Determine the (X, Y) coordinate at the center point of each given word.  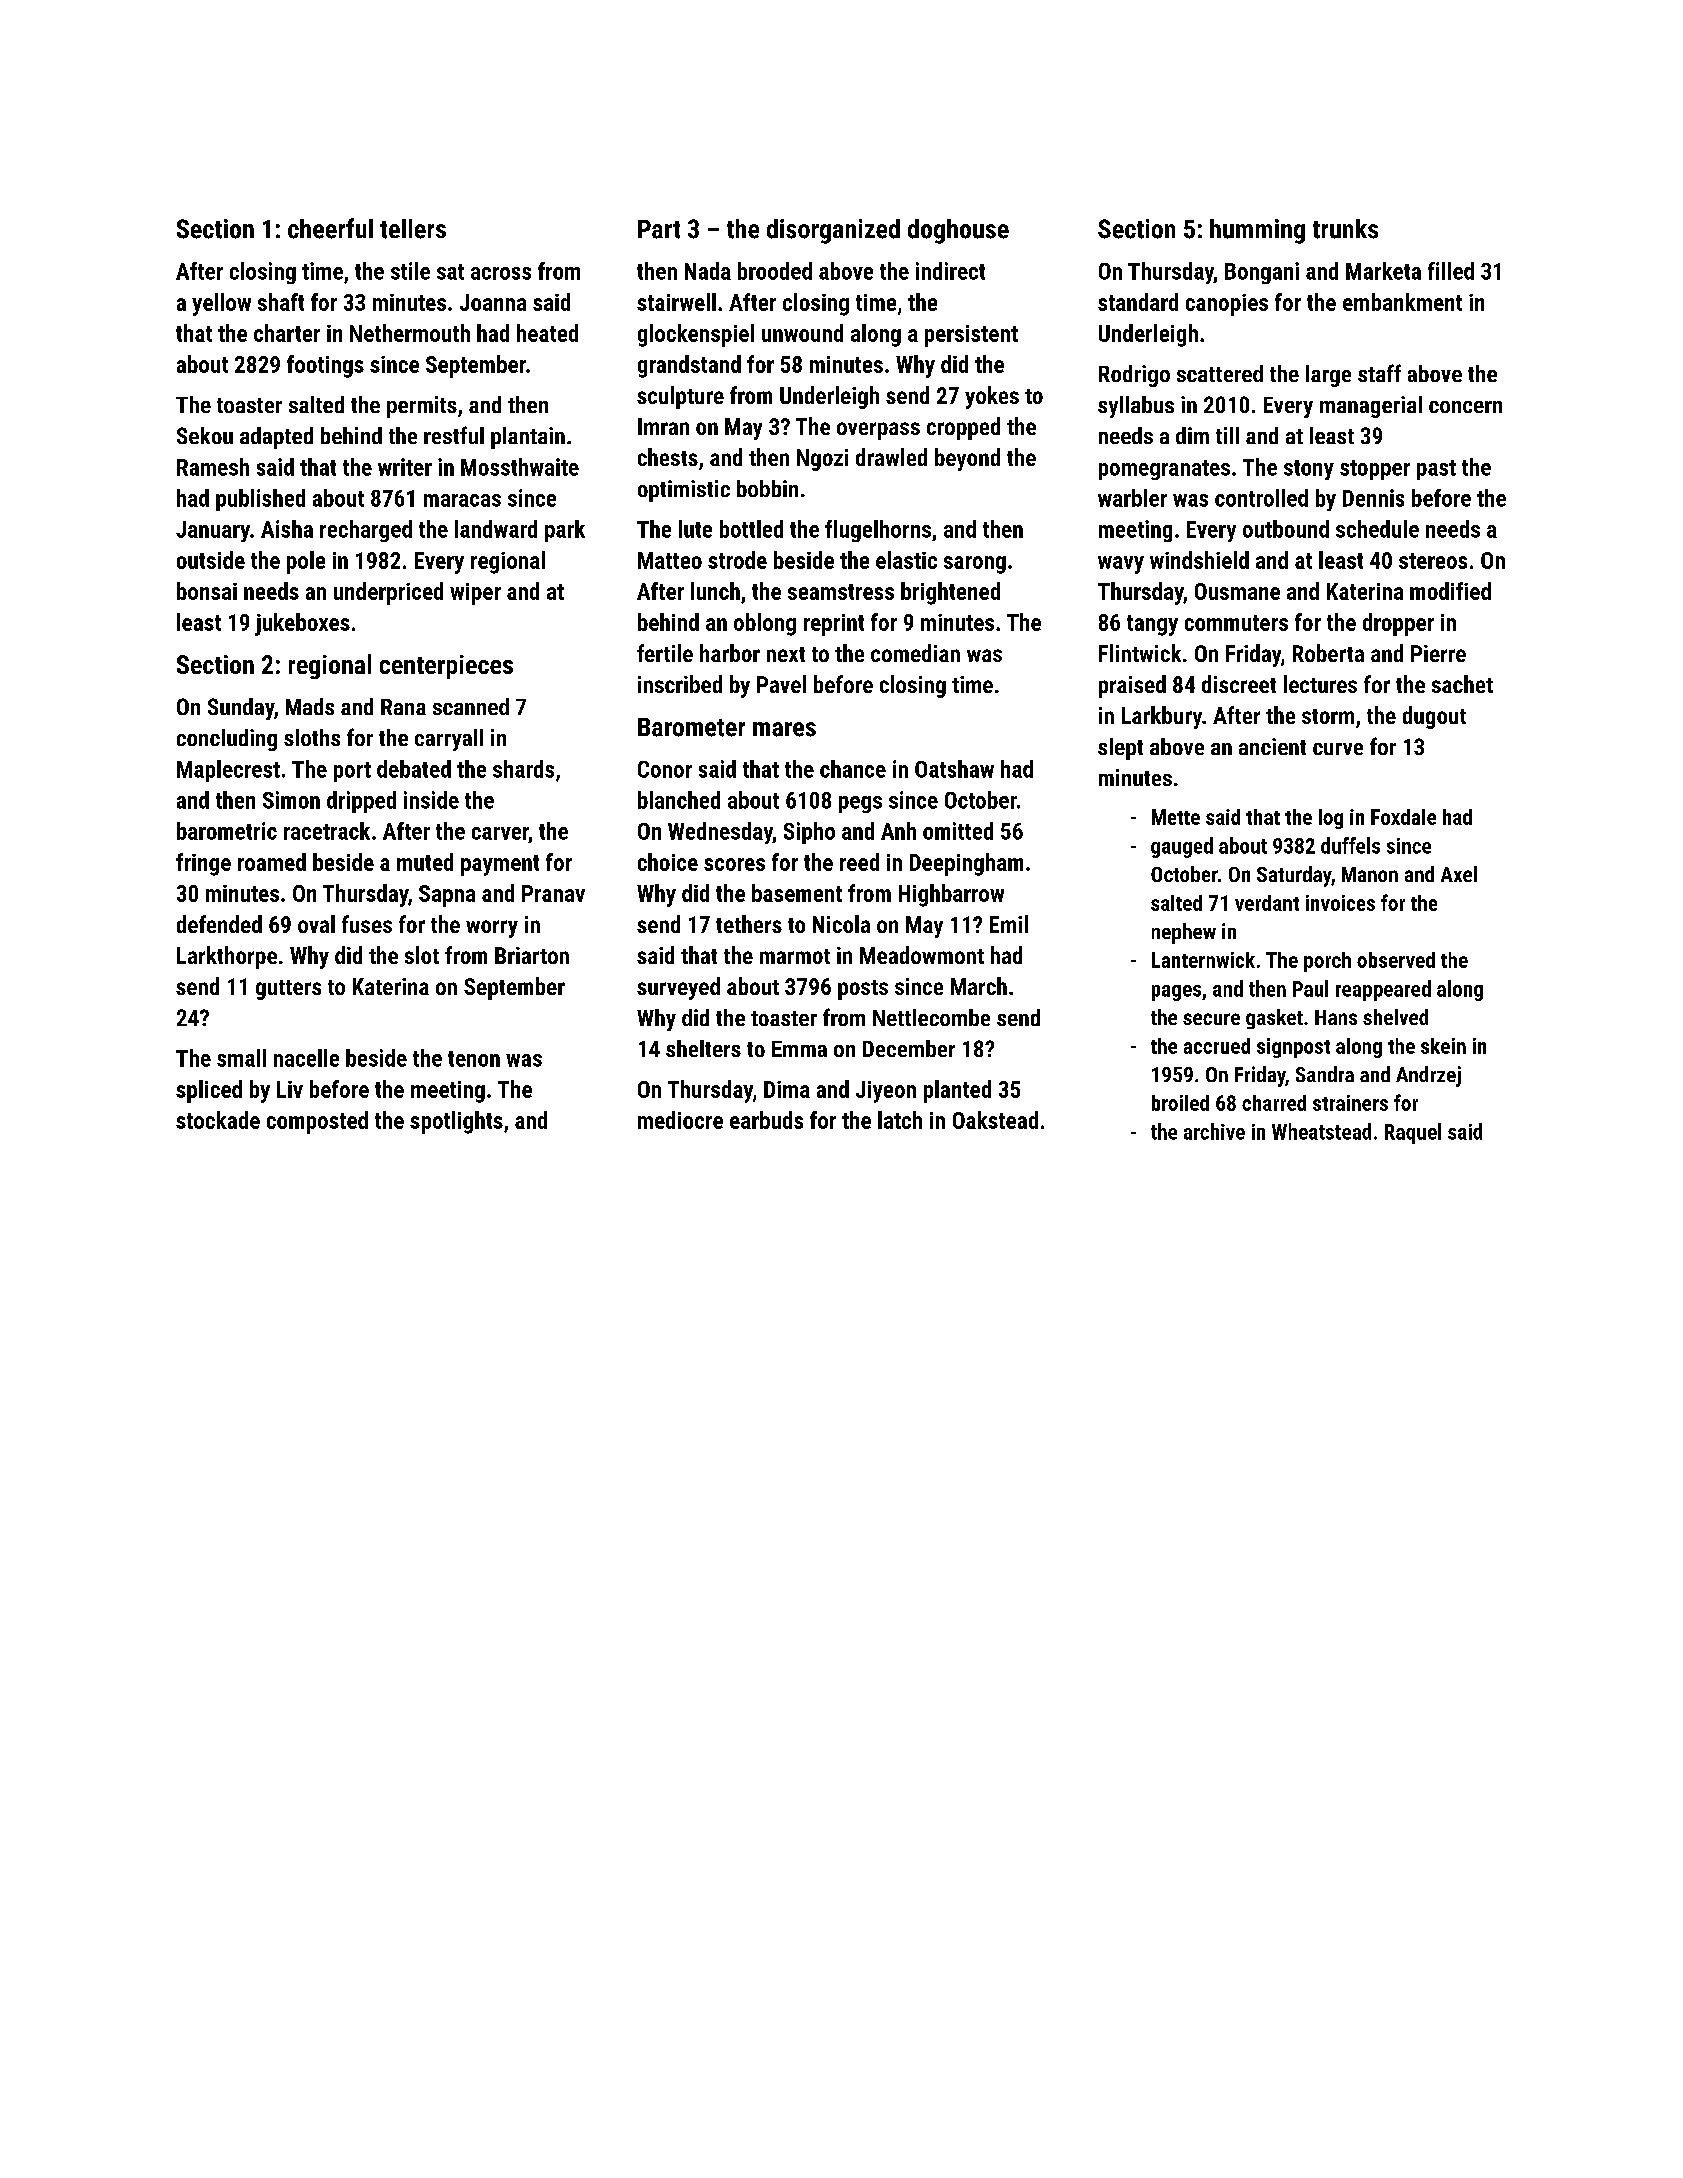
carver (500, 833)
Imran (663, 426)
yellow (221, 304)
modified (1450, 591)
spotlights (456, 1122)
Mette (1176, 817)
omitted (958, 831)
